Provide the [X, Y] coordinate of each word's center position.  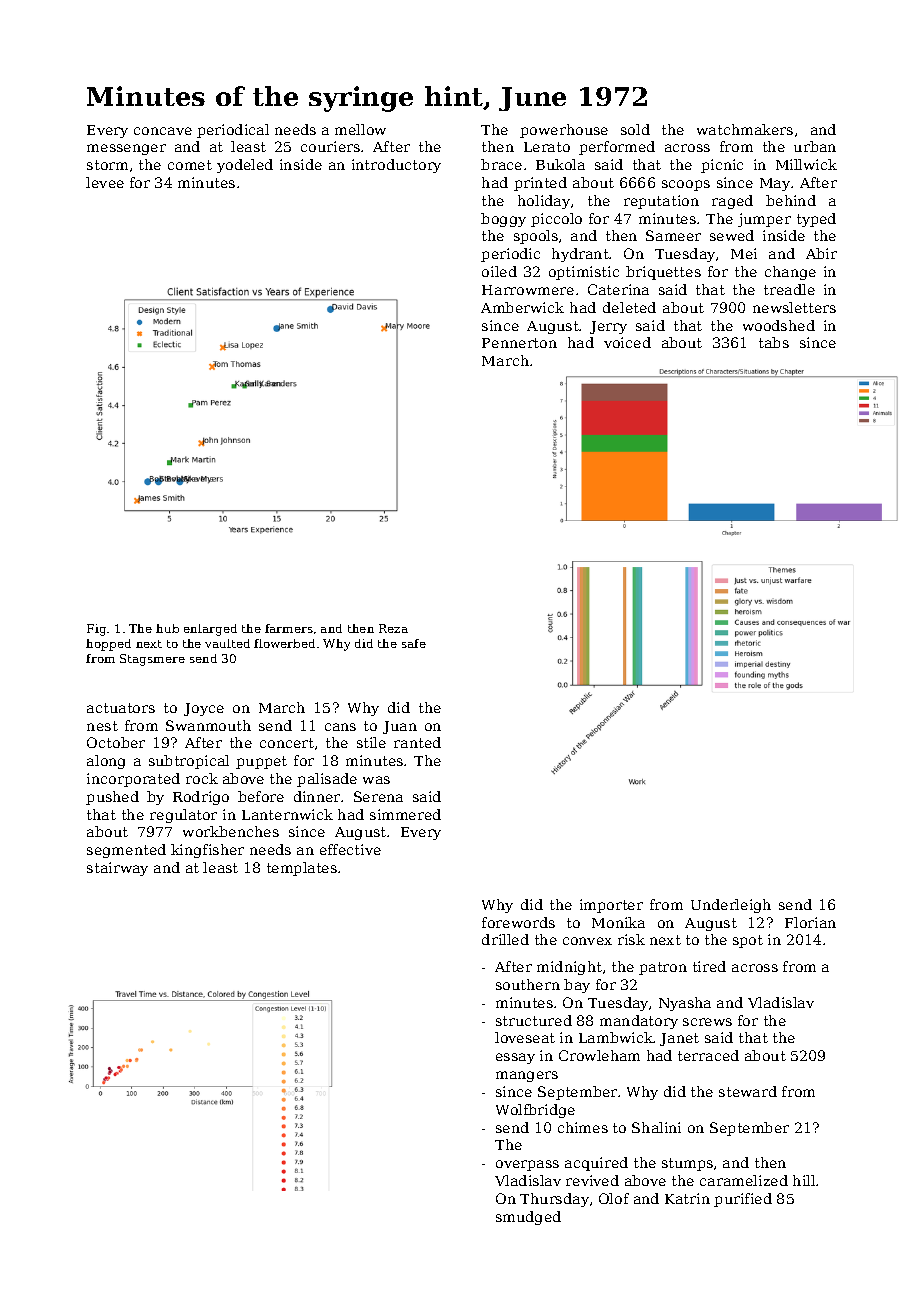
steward [748, 1091]
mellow [360, 129]
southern [528, 984]
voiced [627, 342]
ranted [417, 742]
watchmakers [745, 129]
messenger [126, 149]
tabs [774, 342]
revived [592, 1180]
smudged [528, 1218]
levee [105, 182]
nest [102, 726]
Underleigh [731, 906]
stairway [117, 869]
